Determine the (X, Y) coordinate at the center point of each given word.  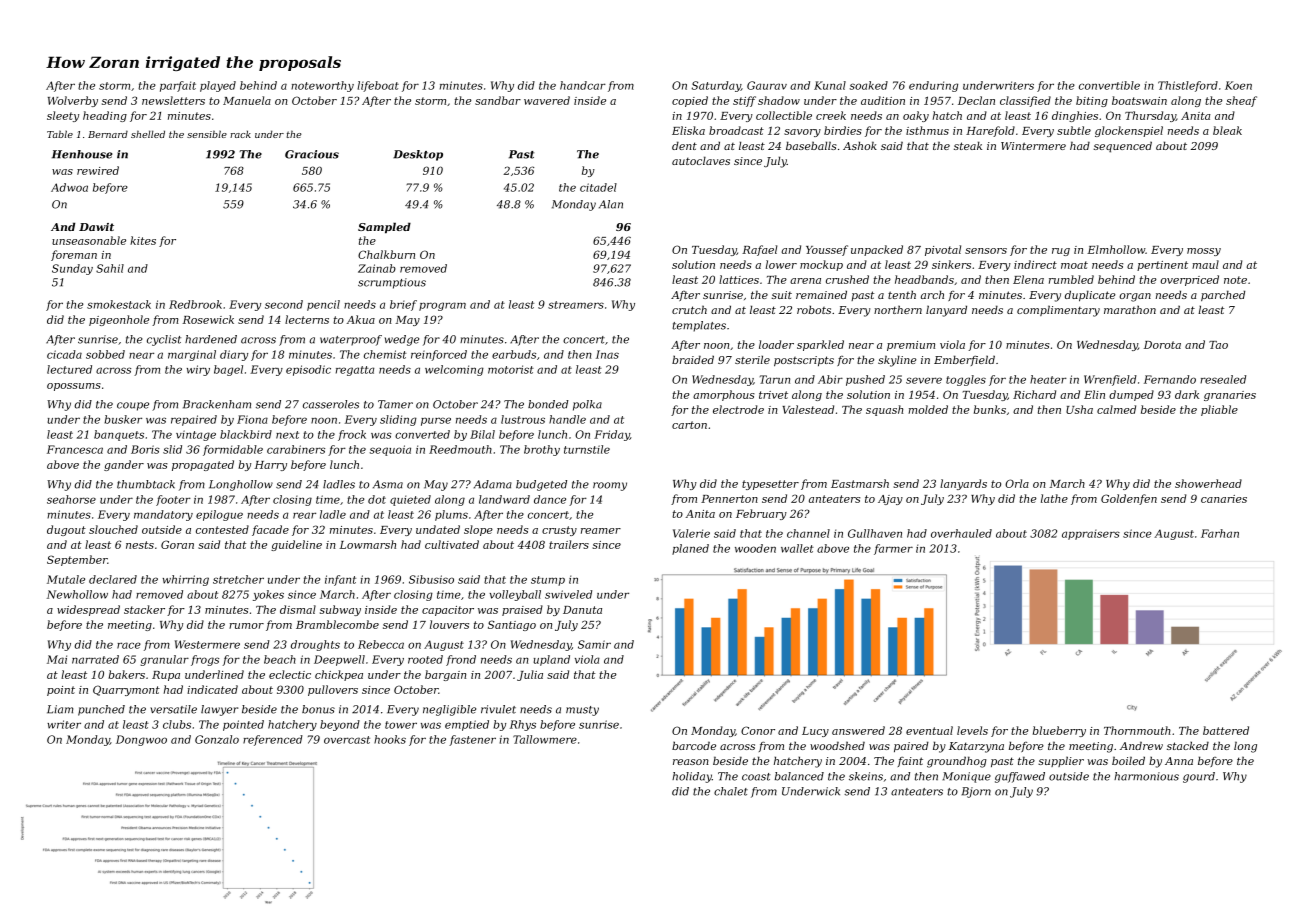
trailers (569, 544)
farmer (893, 549)
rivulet (498, 709)
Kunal (830, 85)
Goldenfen (1129, 499)
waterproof (351, 340)
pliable (1219, 410)
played (218, 86)
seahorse (71, 499)
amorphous (724, 395)
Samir (594, 644)
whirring (186, 580)
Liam (60, 709)
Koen (1238, 85)
